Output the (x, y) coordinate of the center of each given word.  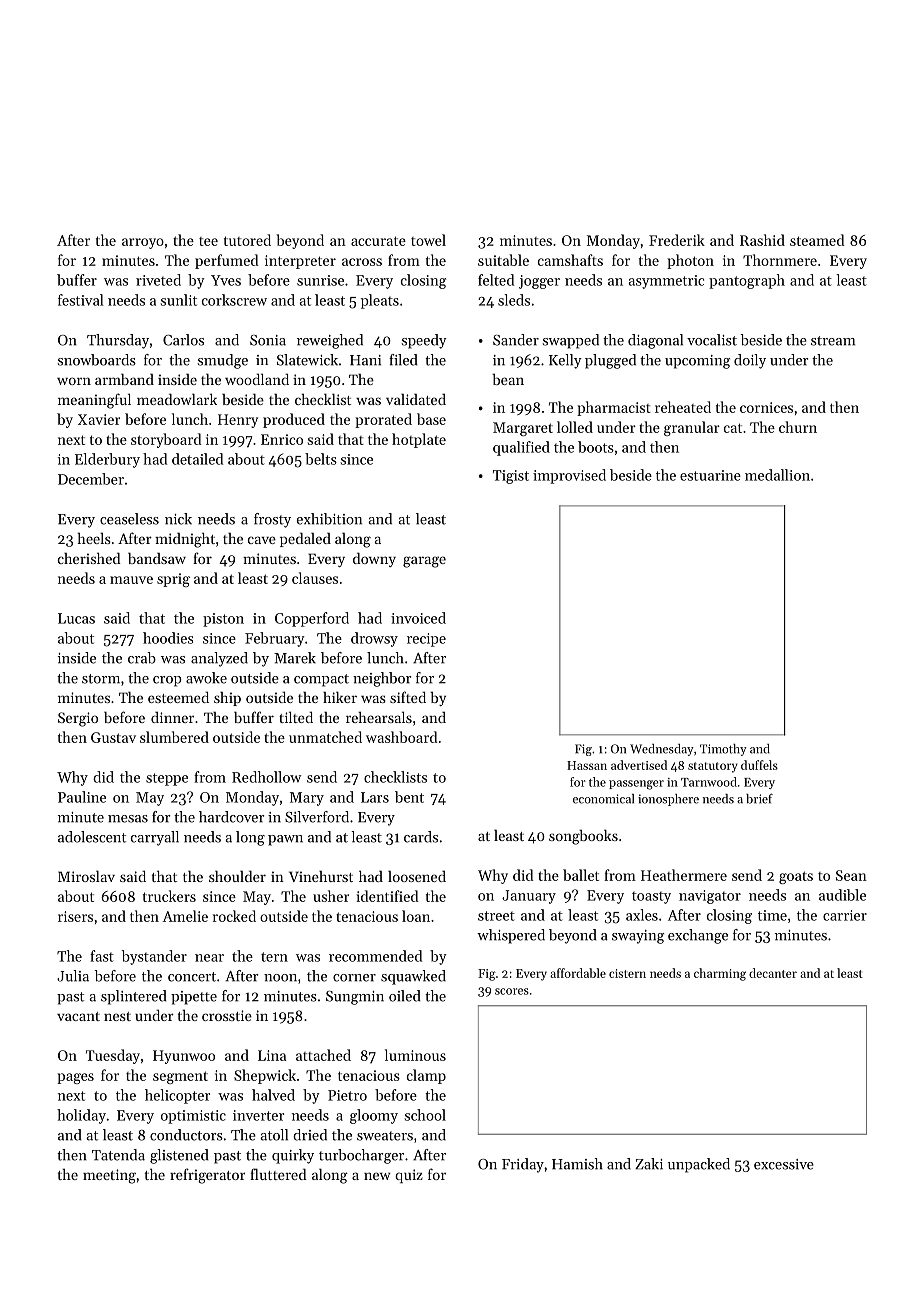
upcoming (697, 362)
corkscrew (234, 300)
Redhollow (266, 777)
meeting (109, 1176)
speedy (424, 341)
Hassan (587, 765)
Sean (851, 875)
